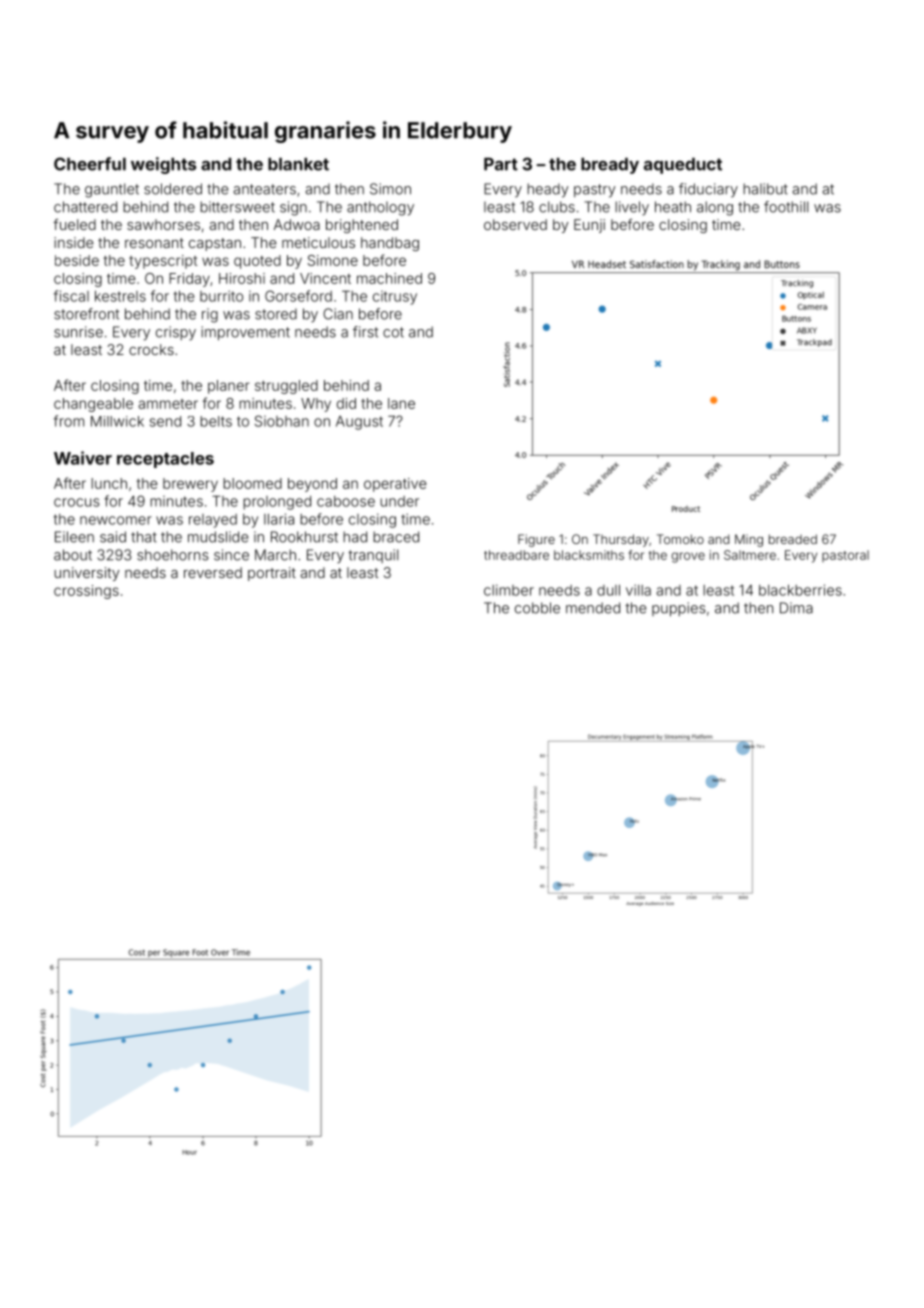  I want to click on operative, so click(395, 485).
